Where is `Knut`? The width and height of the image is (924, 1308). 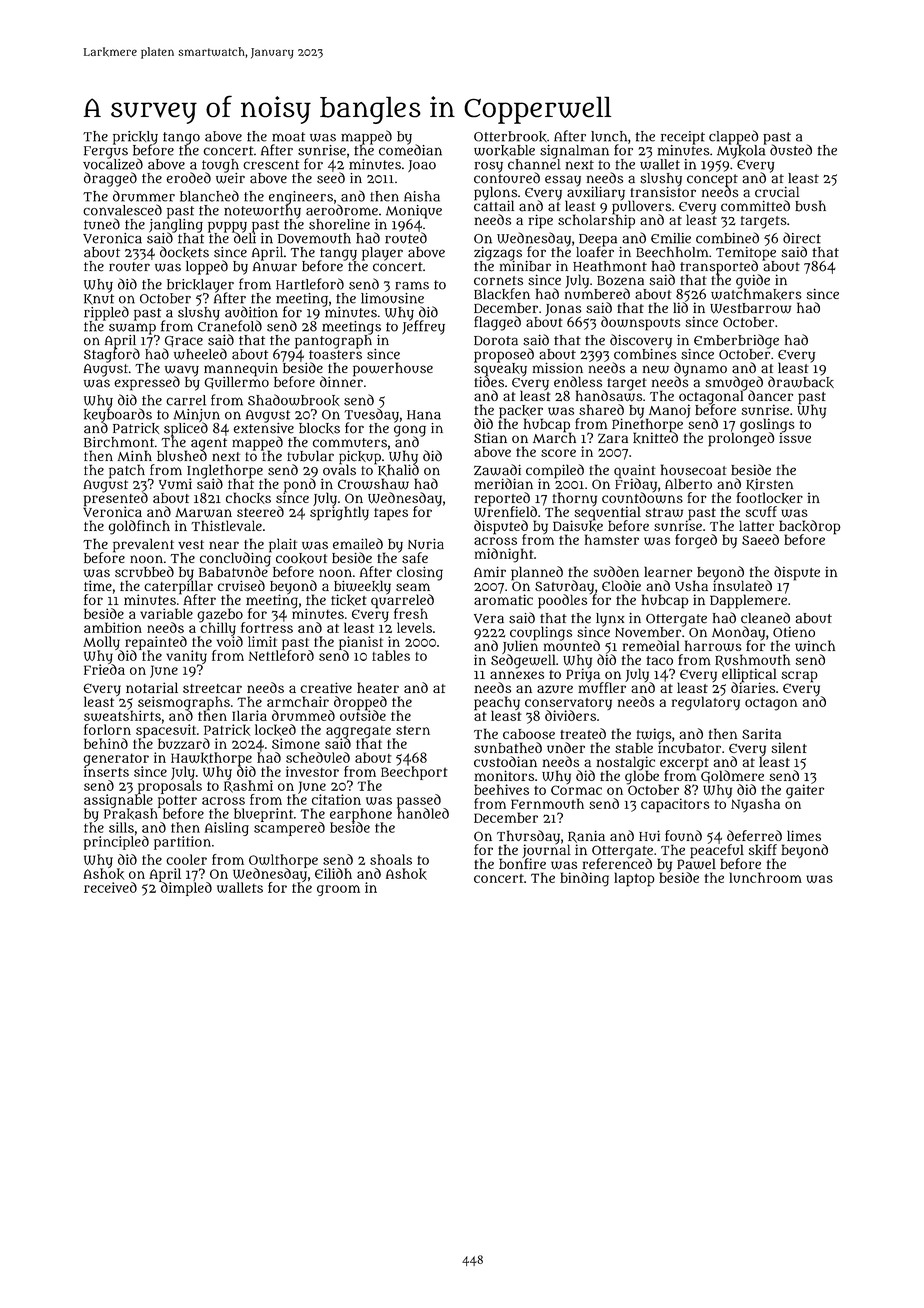
Knut is located at coordinates (99, 299).
